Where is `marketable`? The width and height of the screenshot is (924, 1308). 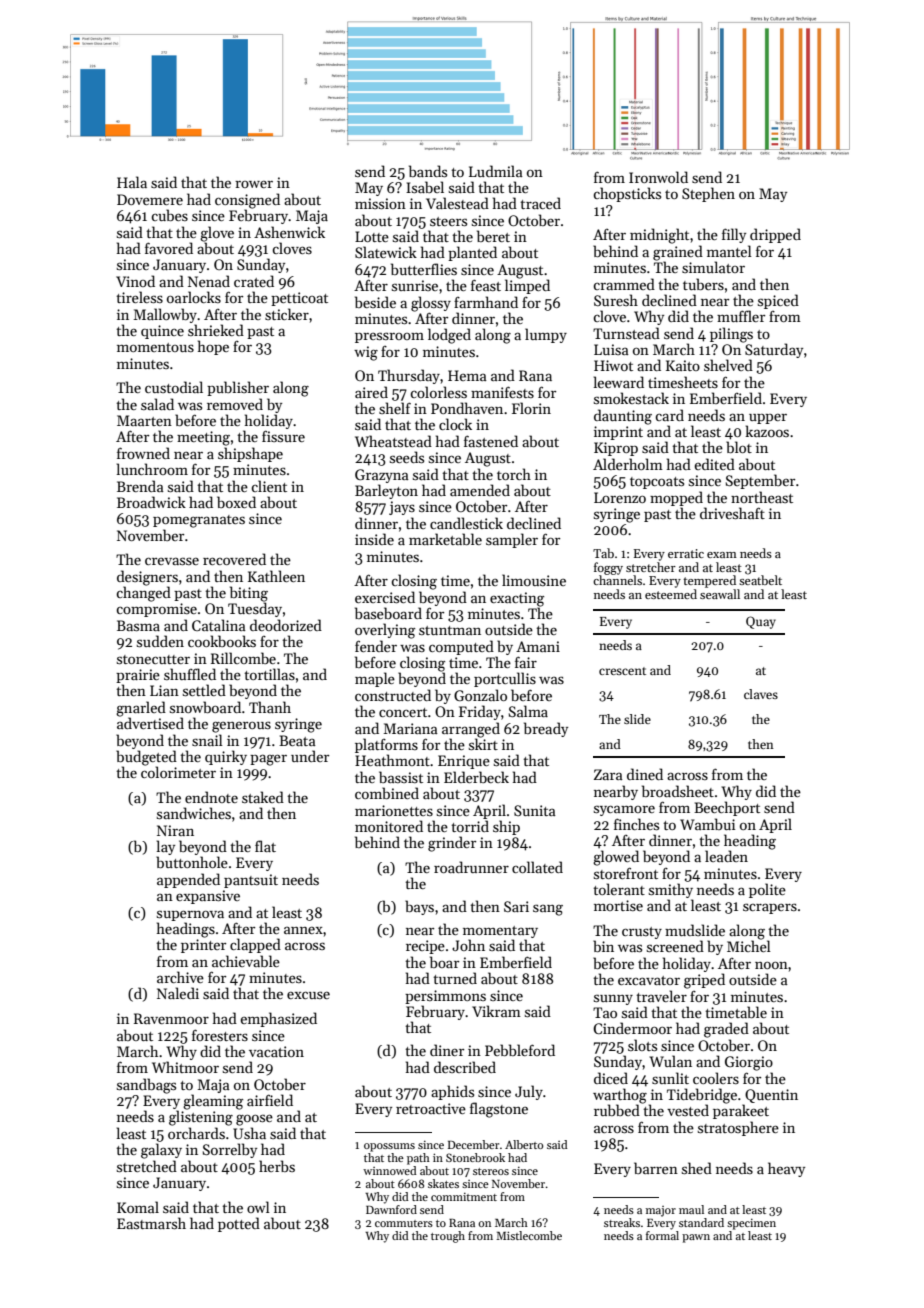 marketable is located at coordinates (445, 539).
